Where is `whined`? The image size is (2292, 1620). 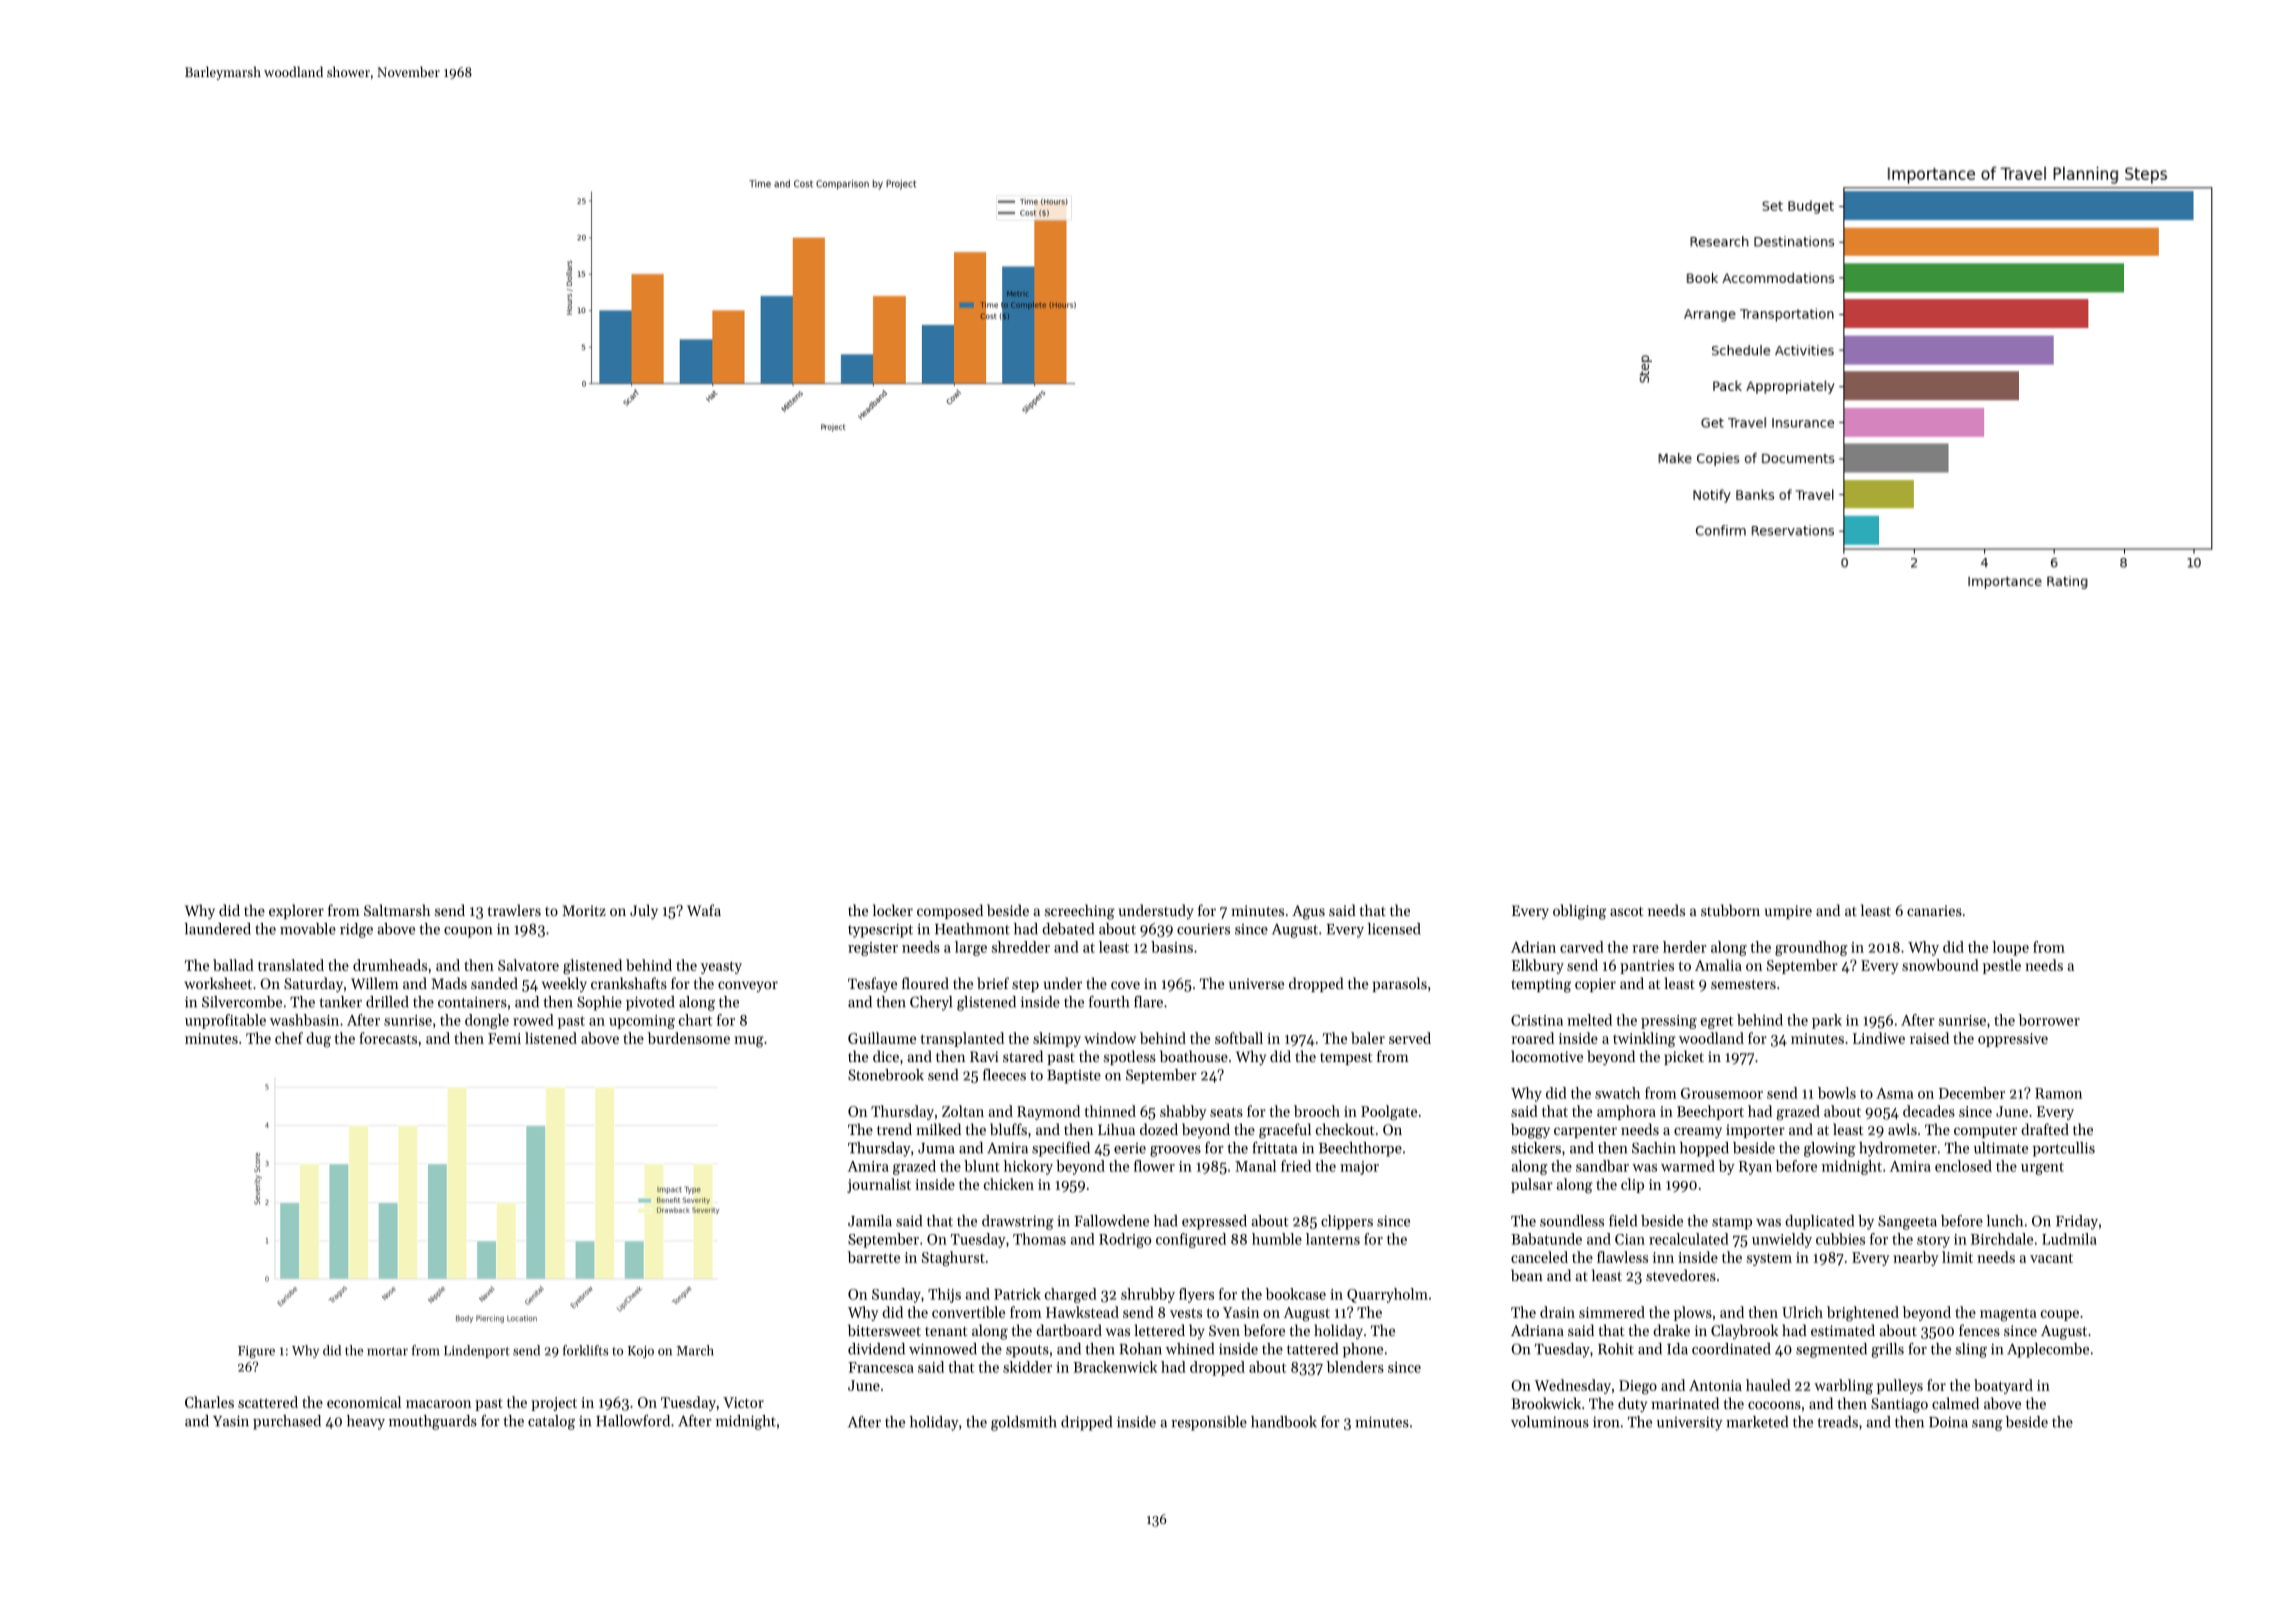
whined is located at coordinates (1190, 1349).
